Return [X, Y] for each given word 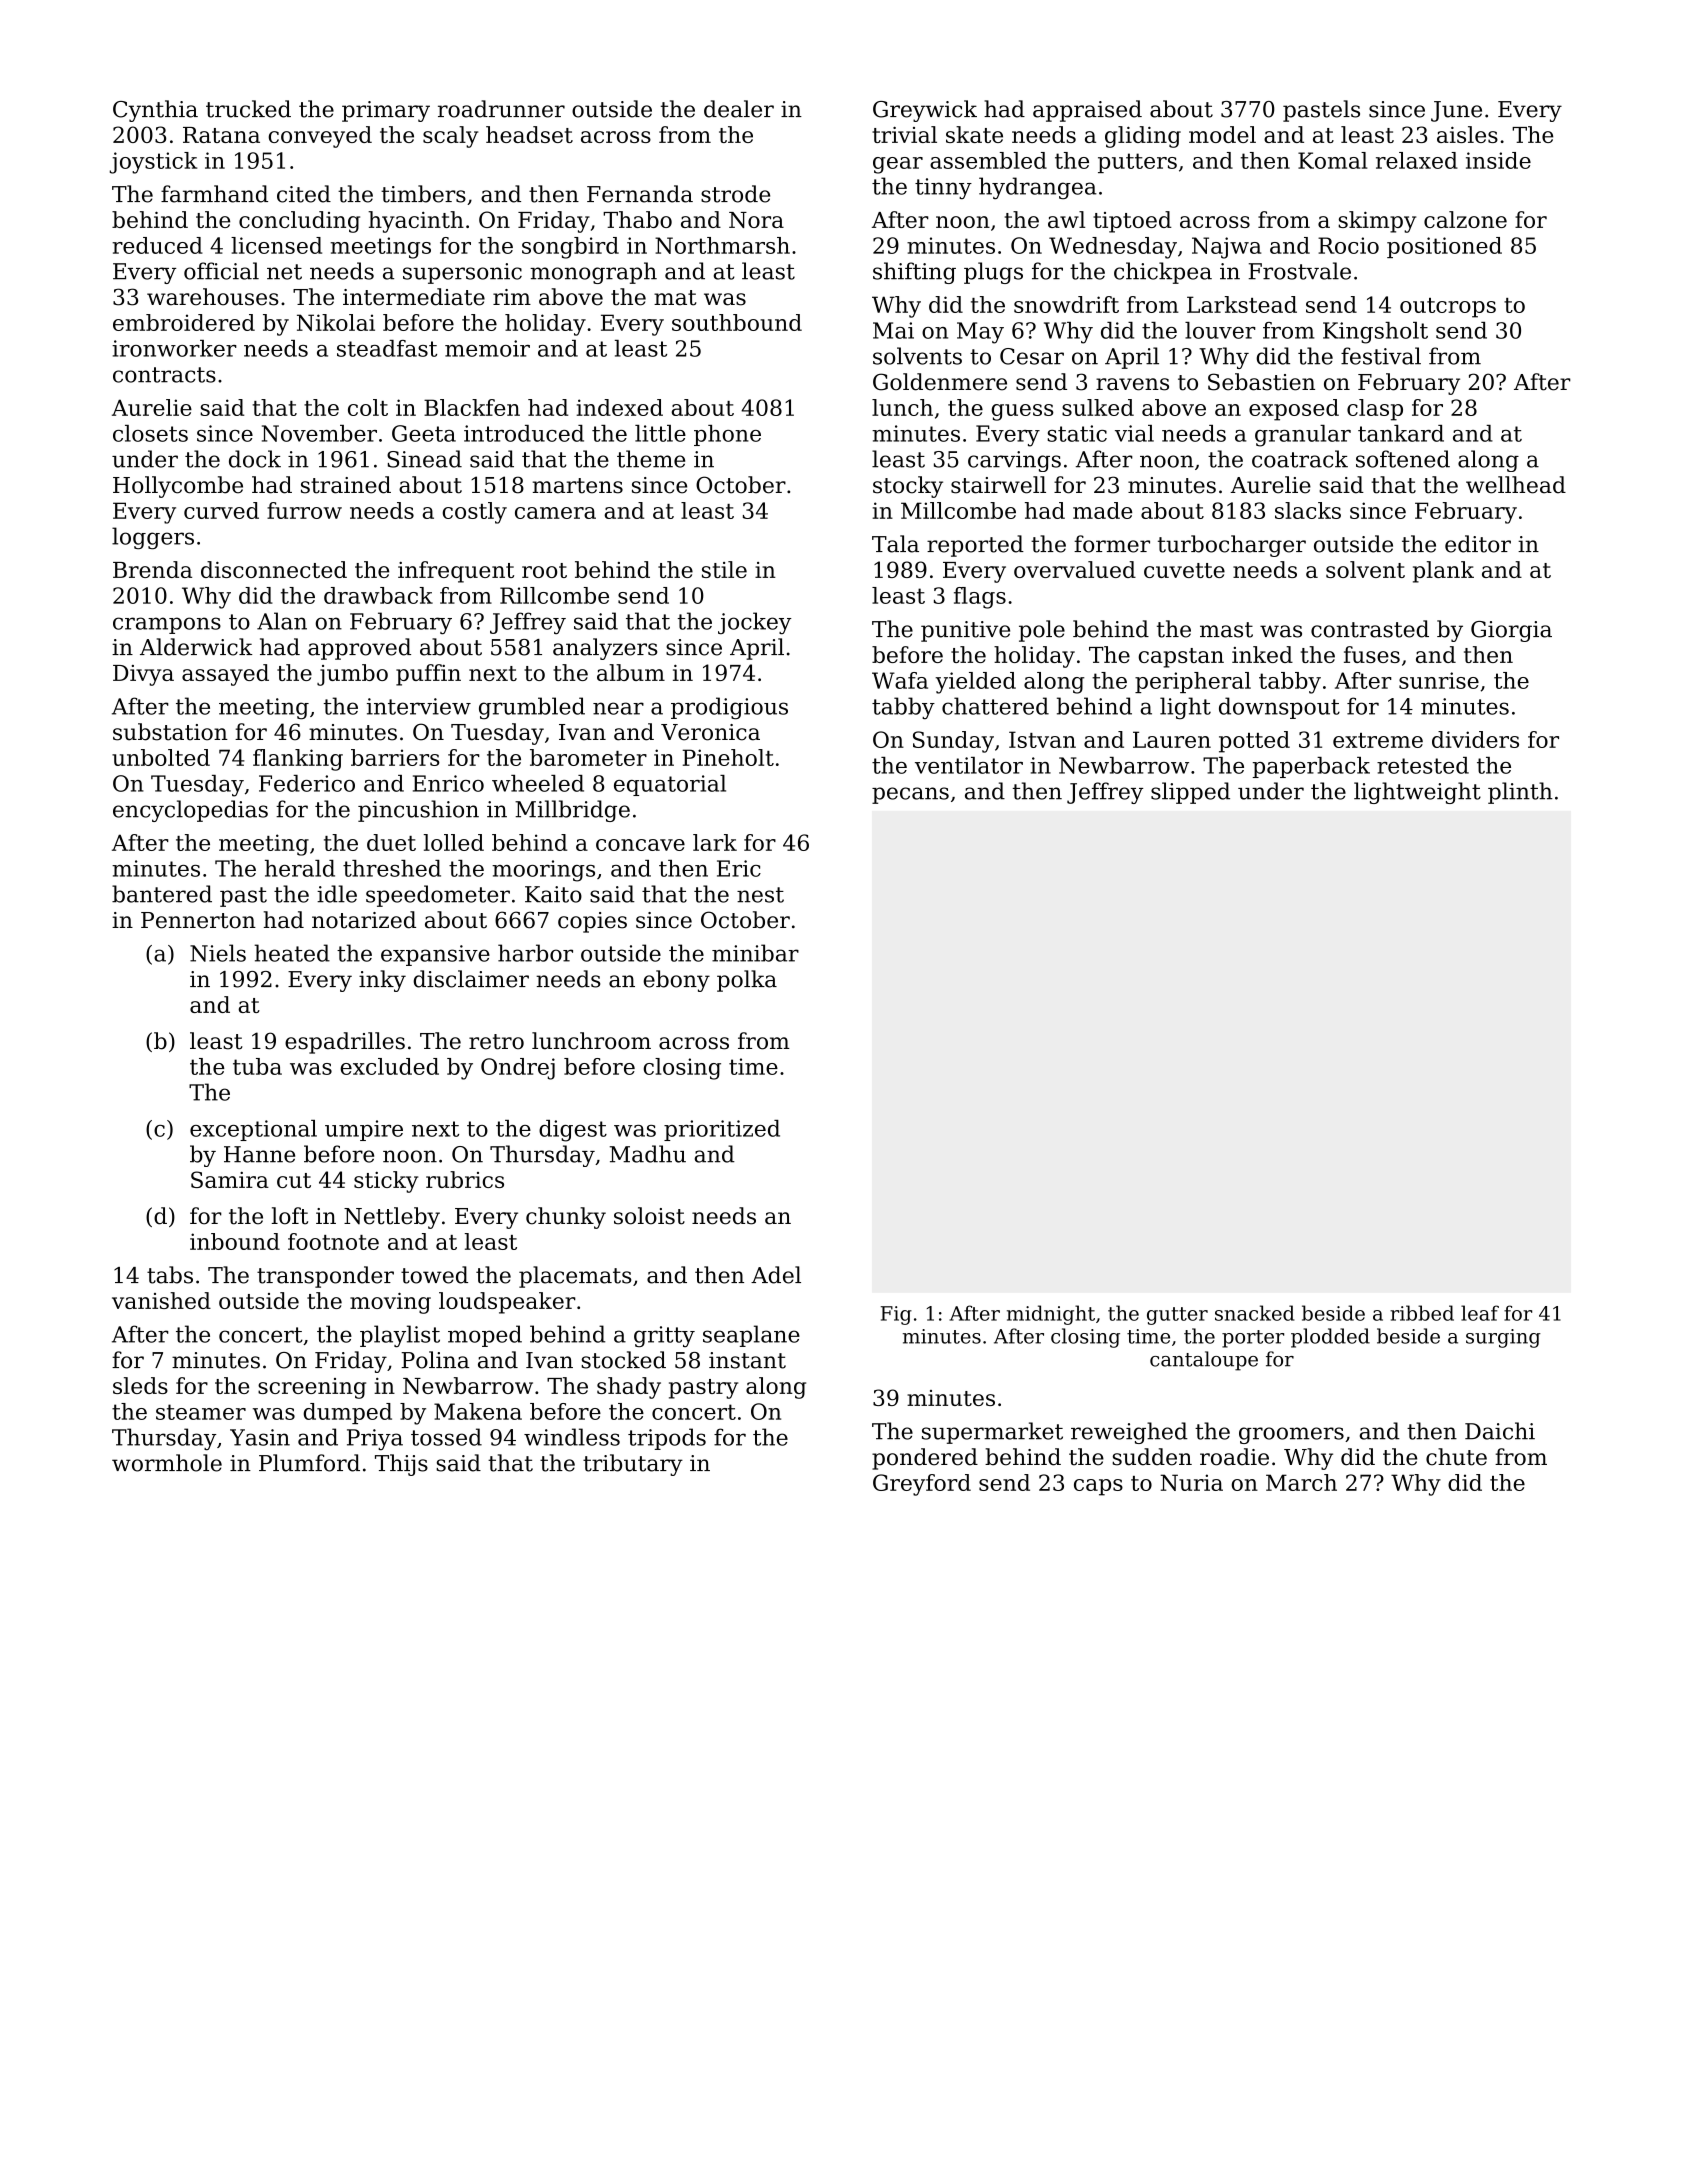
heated [292, 953]
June [1456, 111]
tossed [446, 1437]
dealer [739, 109]
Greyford [922, 1485]
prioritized [722, 1130]
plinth [1520, 793]
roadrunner [501, 109]
